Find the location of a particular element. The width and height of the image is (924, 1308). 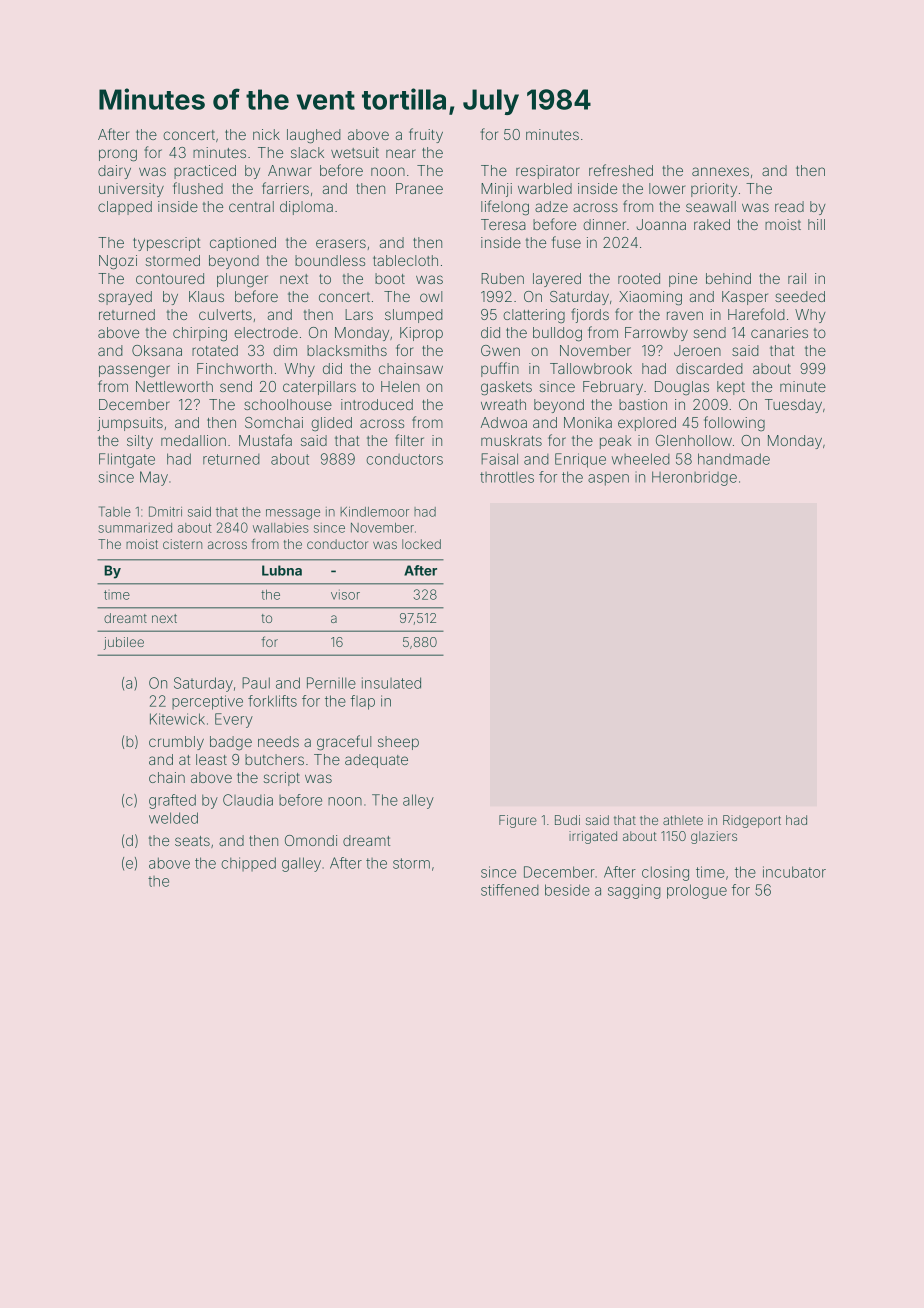

prologue is located at coordinates (697, 891).
